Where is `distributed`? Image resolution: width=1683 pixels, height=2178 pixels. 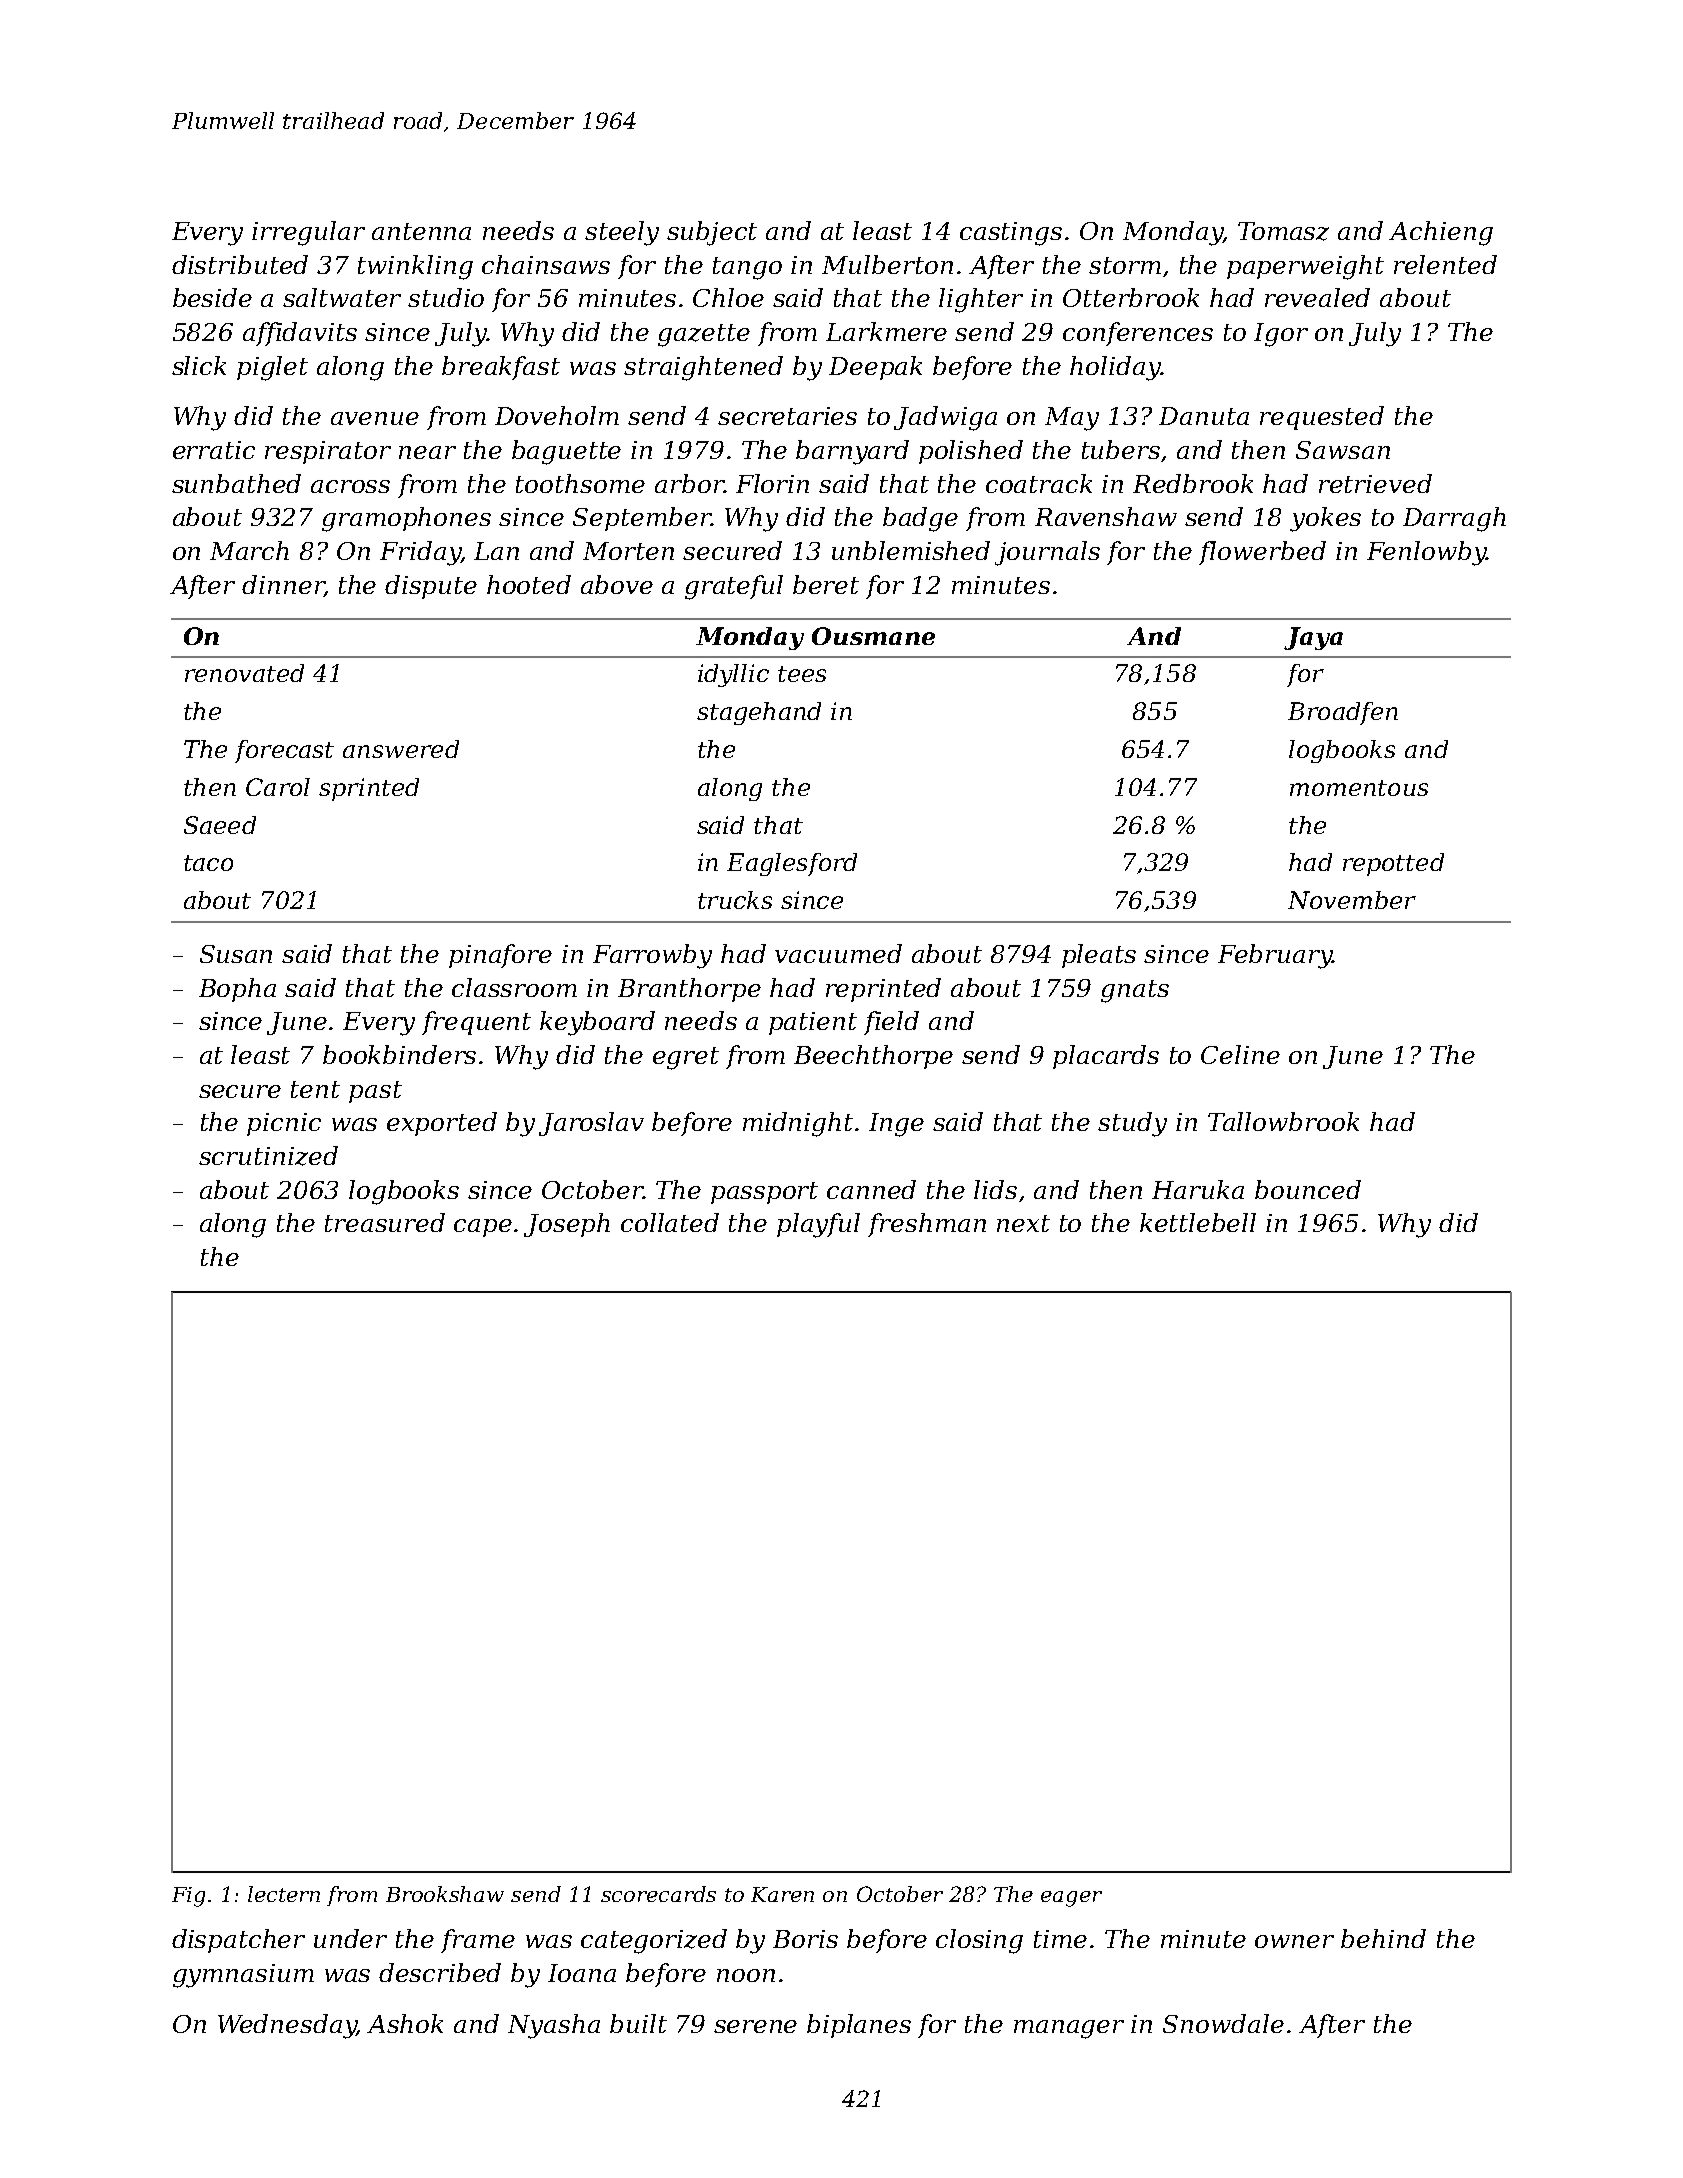 distributed is located at coordinates (240, 264).
